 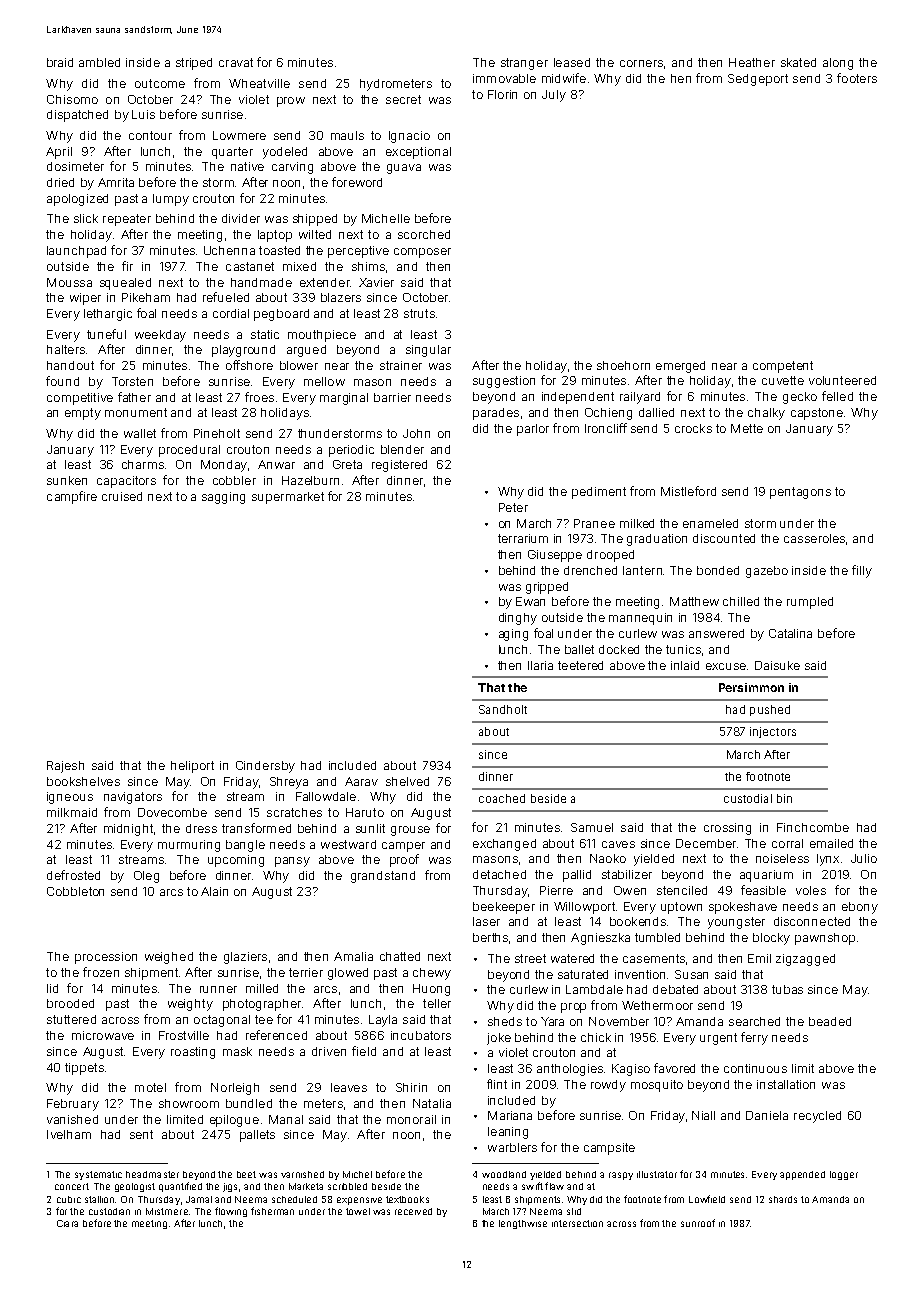 I want to click on supermarket, so click(x=288, y=498).
